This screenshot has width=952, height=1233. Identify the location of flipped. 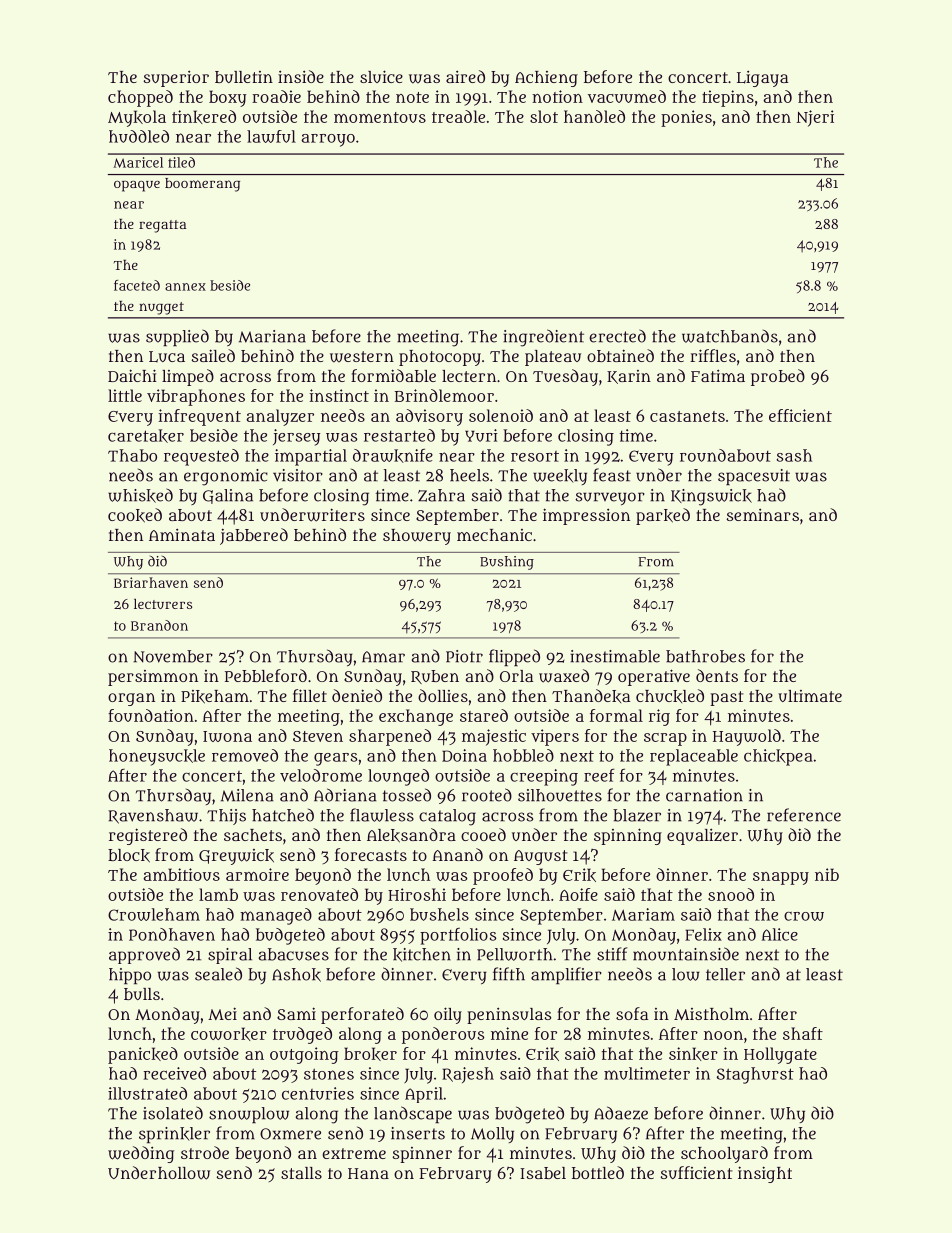
(514, 657).
